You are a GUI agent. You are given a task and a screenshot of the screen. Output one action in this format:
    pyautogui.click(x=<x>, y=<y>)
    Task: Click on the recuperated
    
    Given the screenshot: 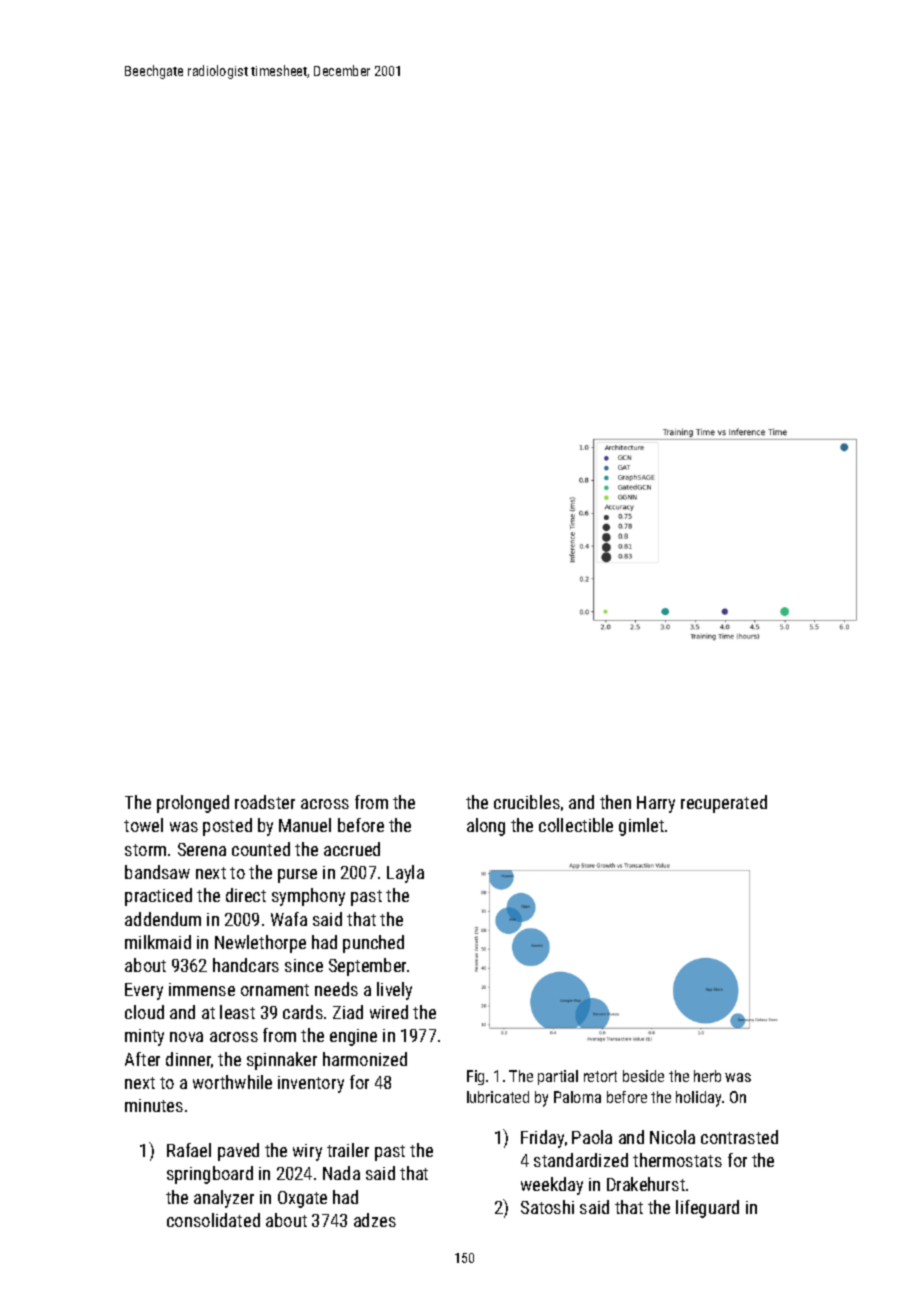 What is the action you would take?
    pyautogui.click(x=724, y=804)
